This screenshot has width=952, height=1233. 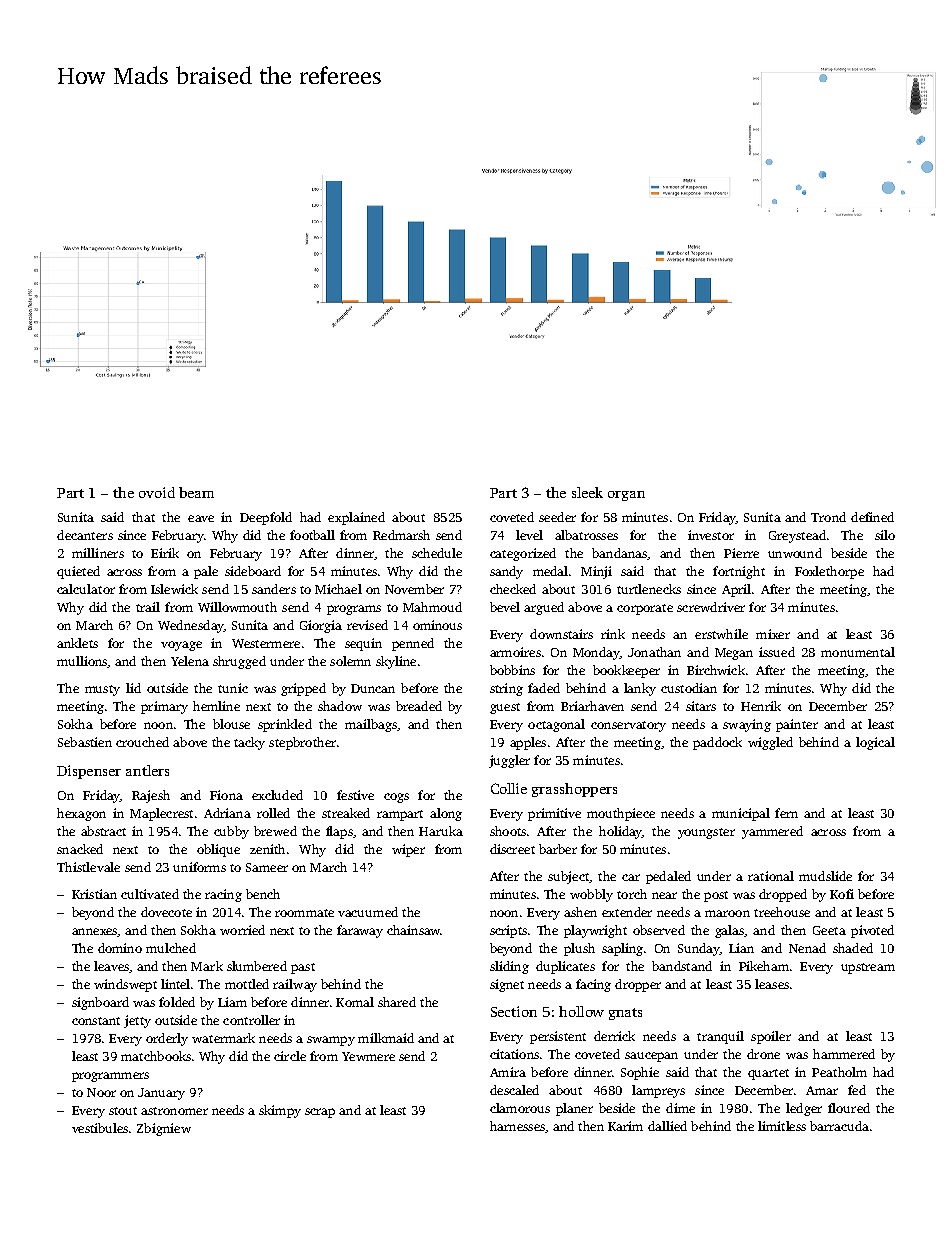 I want to click on snacked, so click(x=80, y=849).
